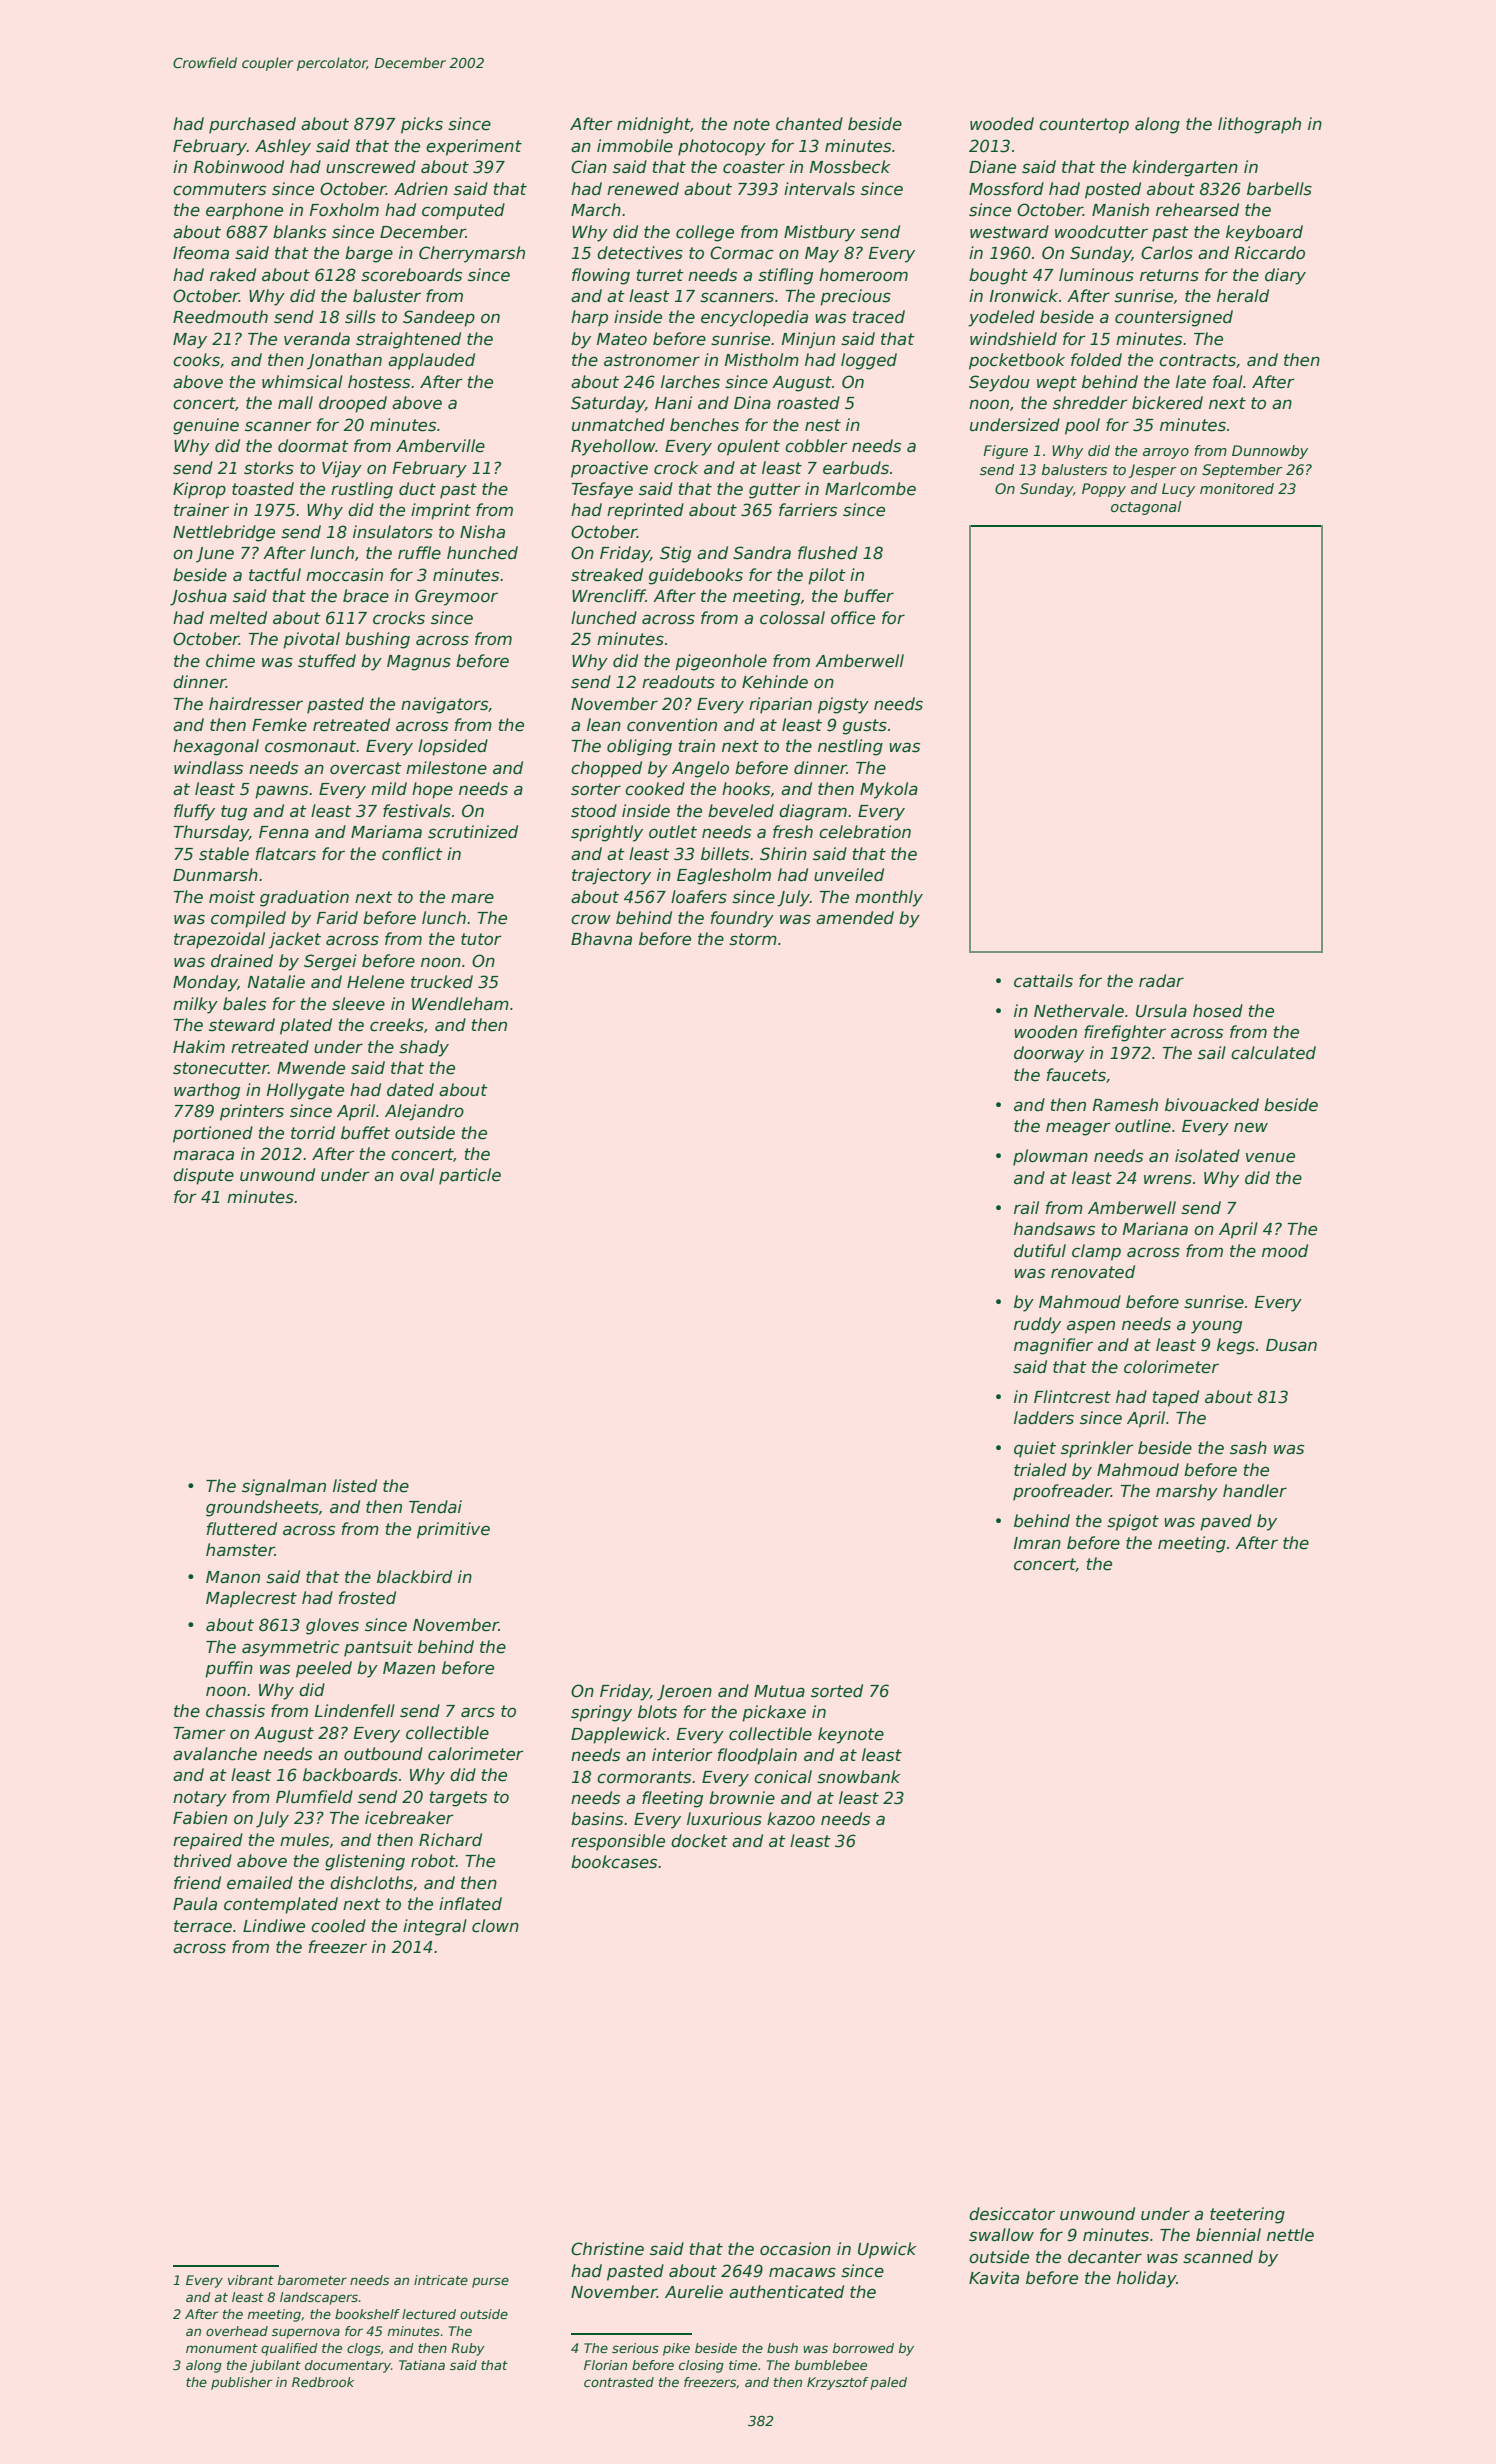  I want to click on midnight, so click(654, 125).
